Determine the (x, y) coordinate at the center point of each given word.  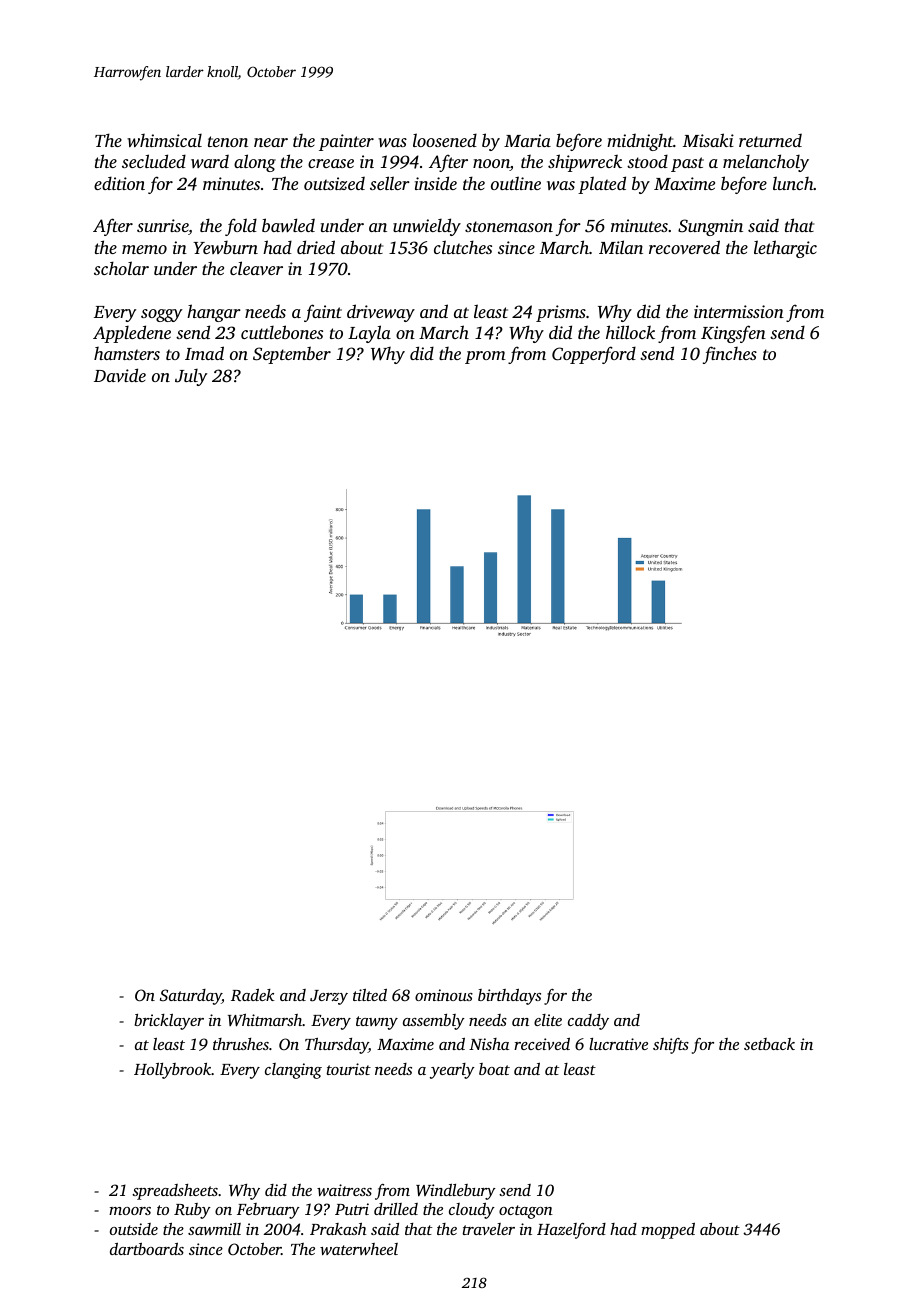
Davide (120, 375)
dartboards (147, 1248)
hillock (630, 332)
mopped (668, 1230)
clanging (293, 1071)
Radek (253, 994)
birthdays (509, 996)
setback (769, 1044)
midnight (640, 142)
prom (485, 357)
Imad (204, 353)
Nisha (489, 1044)
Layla (369, 334)
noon (491, 165)
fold (241, 227)
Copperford (594, 355)
